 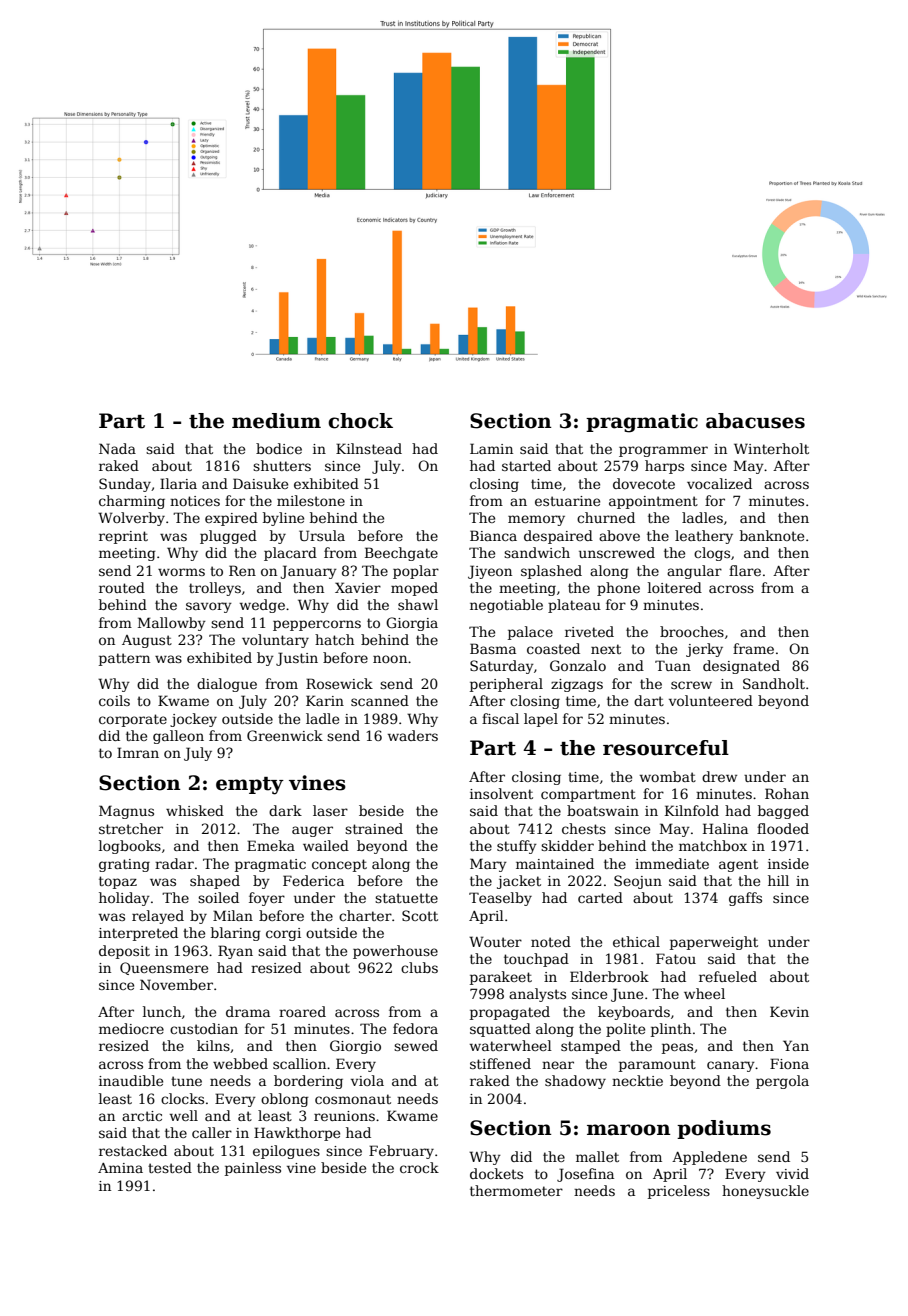 What do you see at coordinates (493, 648) in the screenshot?
I see `Basma` at bounding box center [493, 648].
